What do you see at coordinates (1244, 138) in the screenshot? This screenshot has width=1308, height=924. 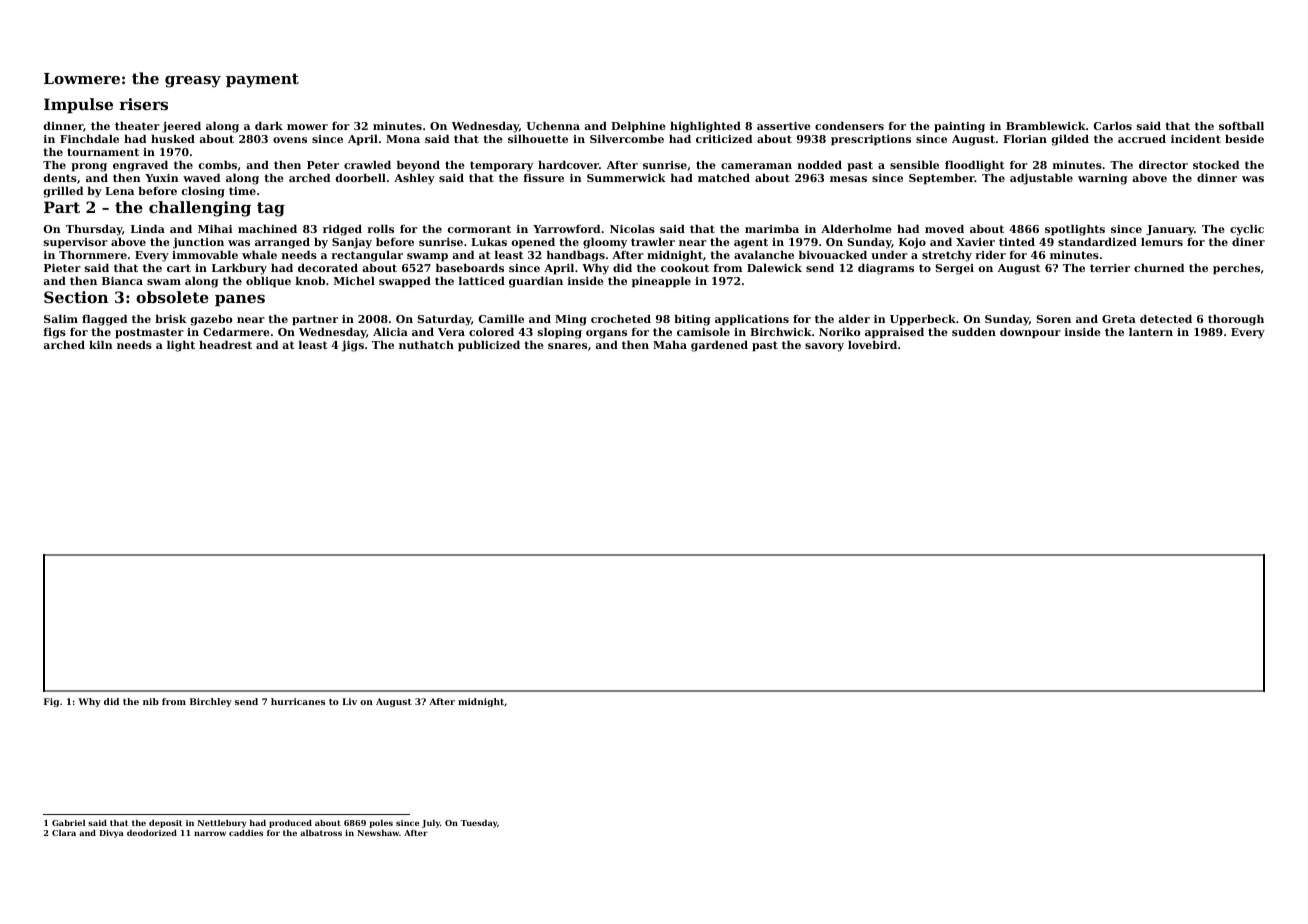 I see `beside` at bounding box center [1244, 138].
